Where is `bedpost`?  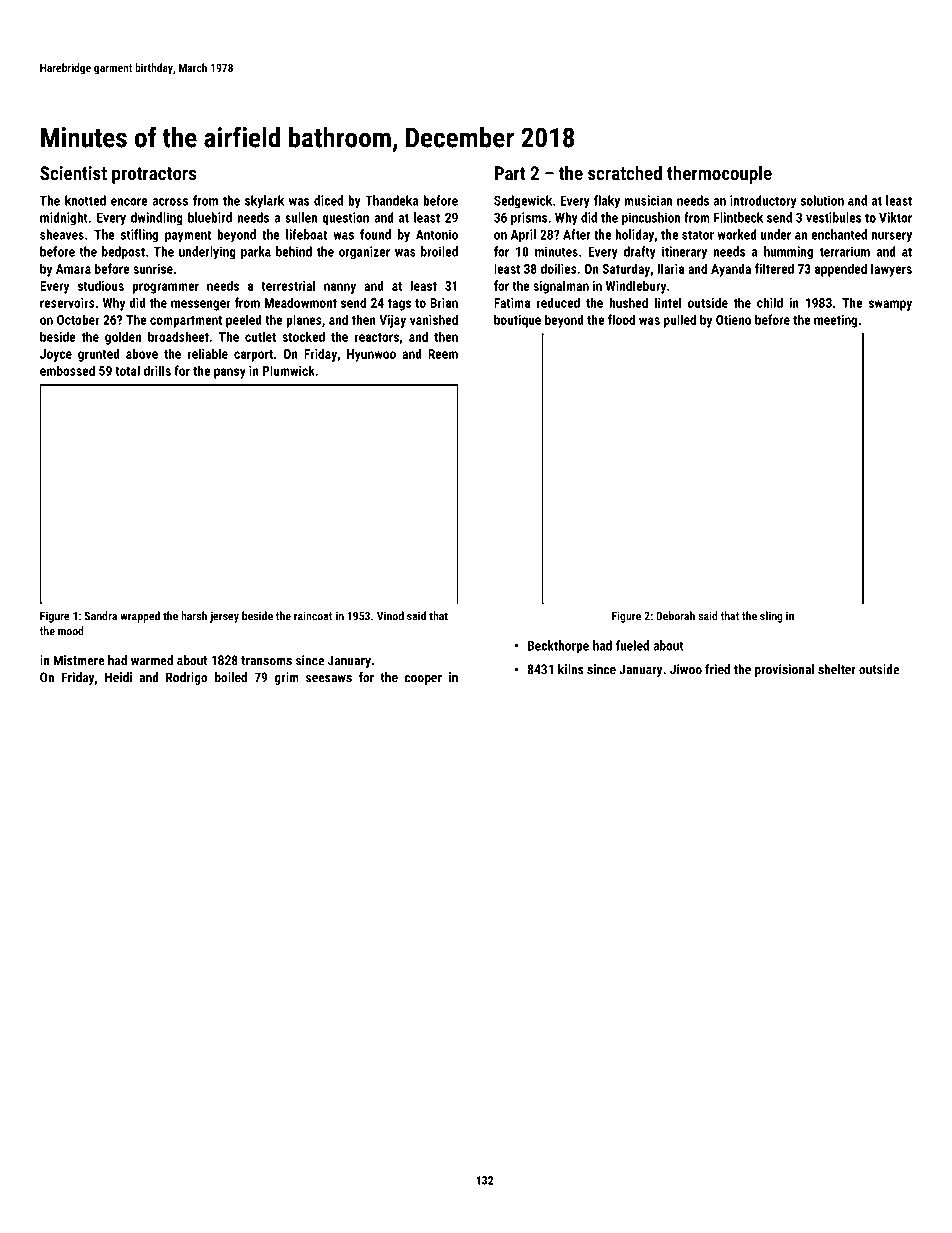 bedpost is located at coordinates (123, 253).
